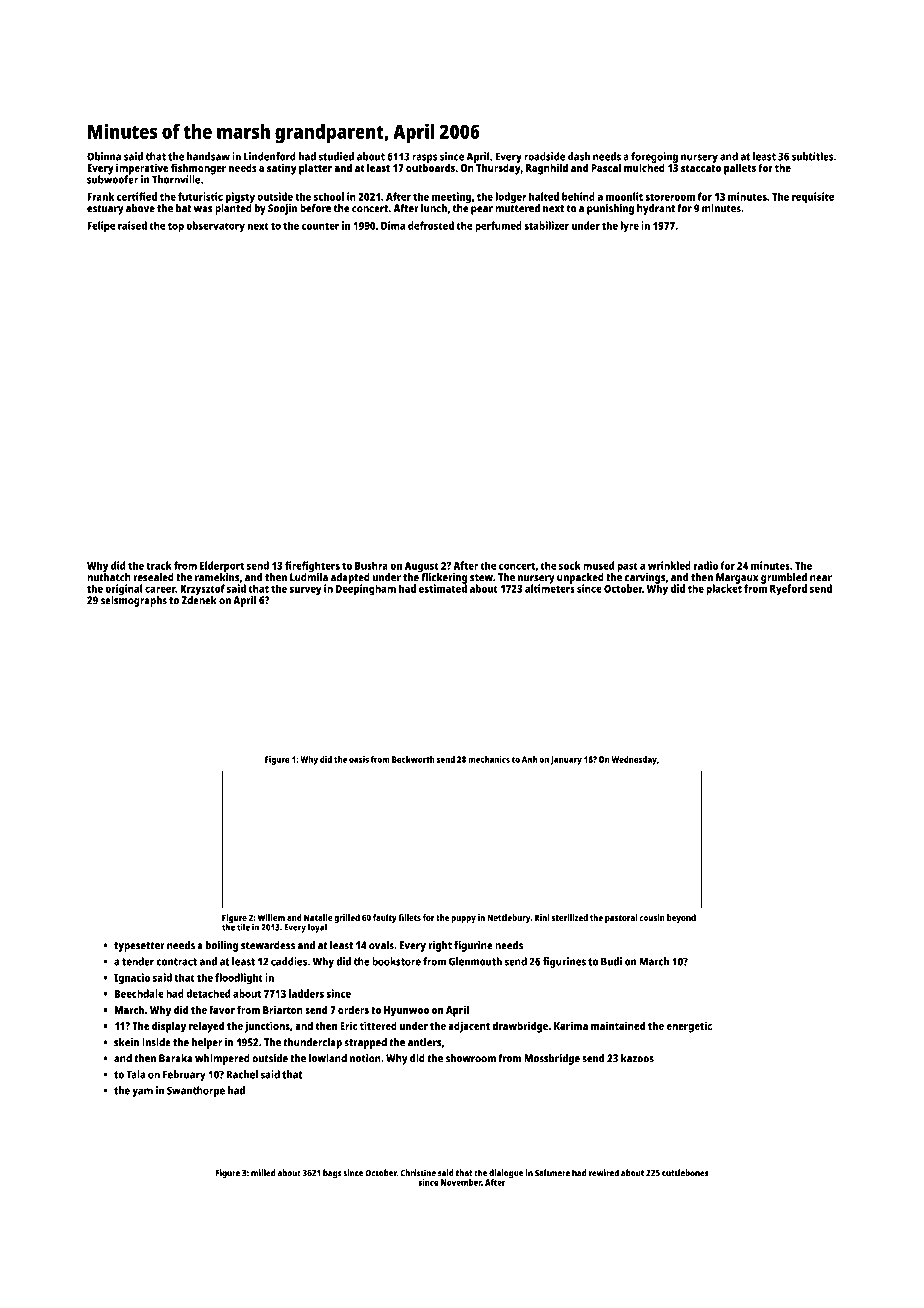 The height and width of the screenshot is (1308, 924). What do you see at coordinates (529, 759) in the screenshot?
I see `Anh` at bounding box center [529, 759].
